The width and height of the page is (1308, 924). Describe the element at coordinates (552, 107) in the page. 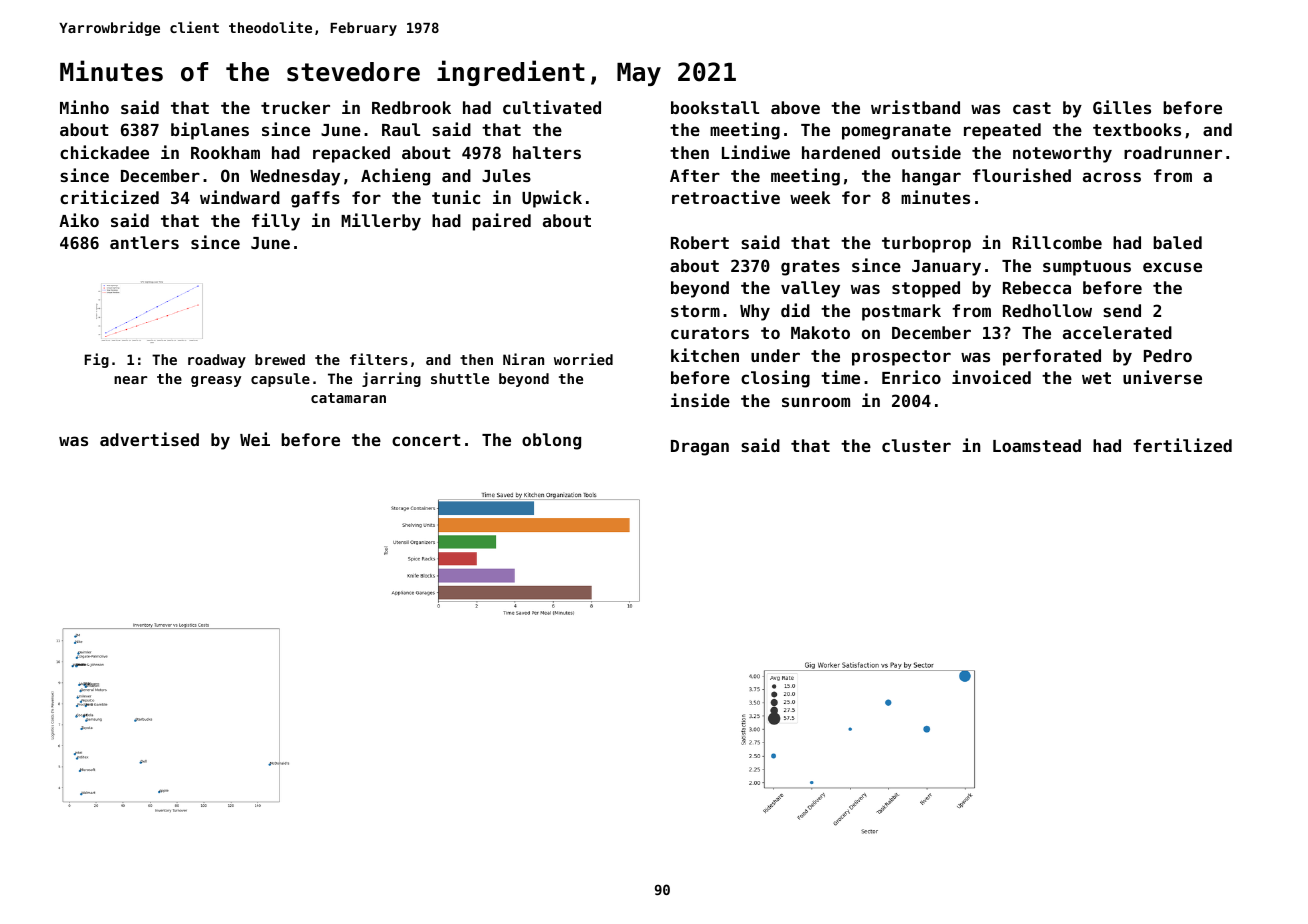

I see `cultivated` at that location.
